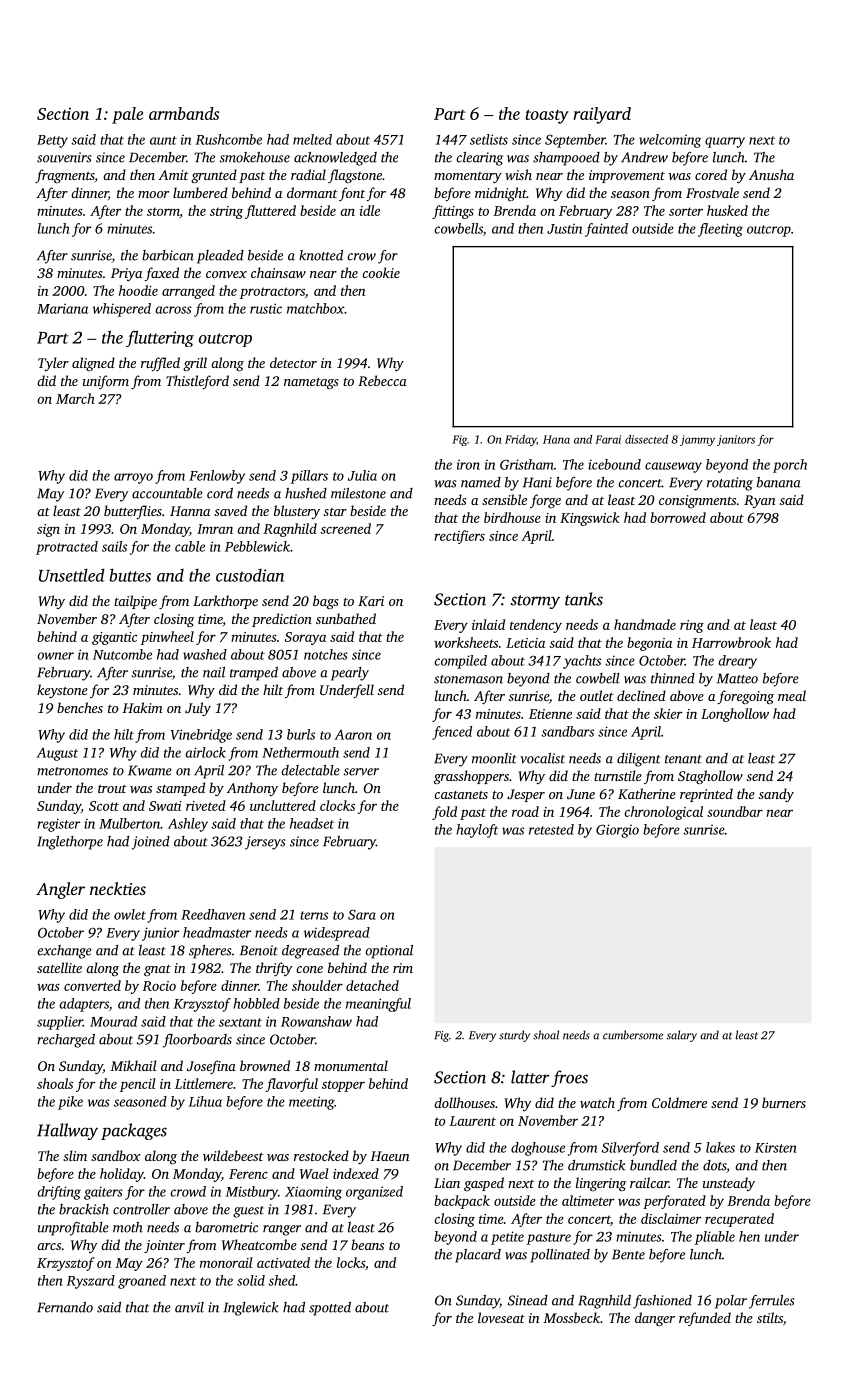 The image size is (849, 1400). I want to click on spotted, so click(330, 1309).
